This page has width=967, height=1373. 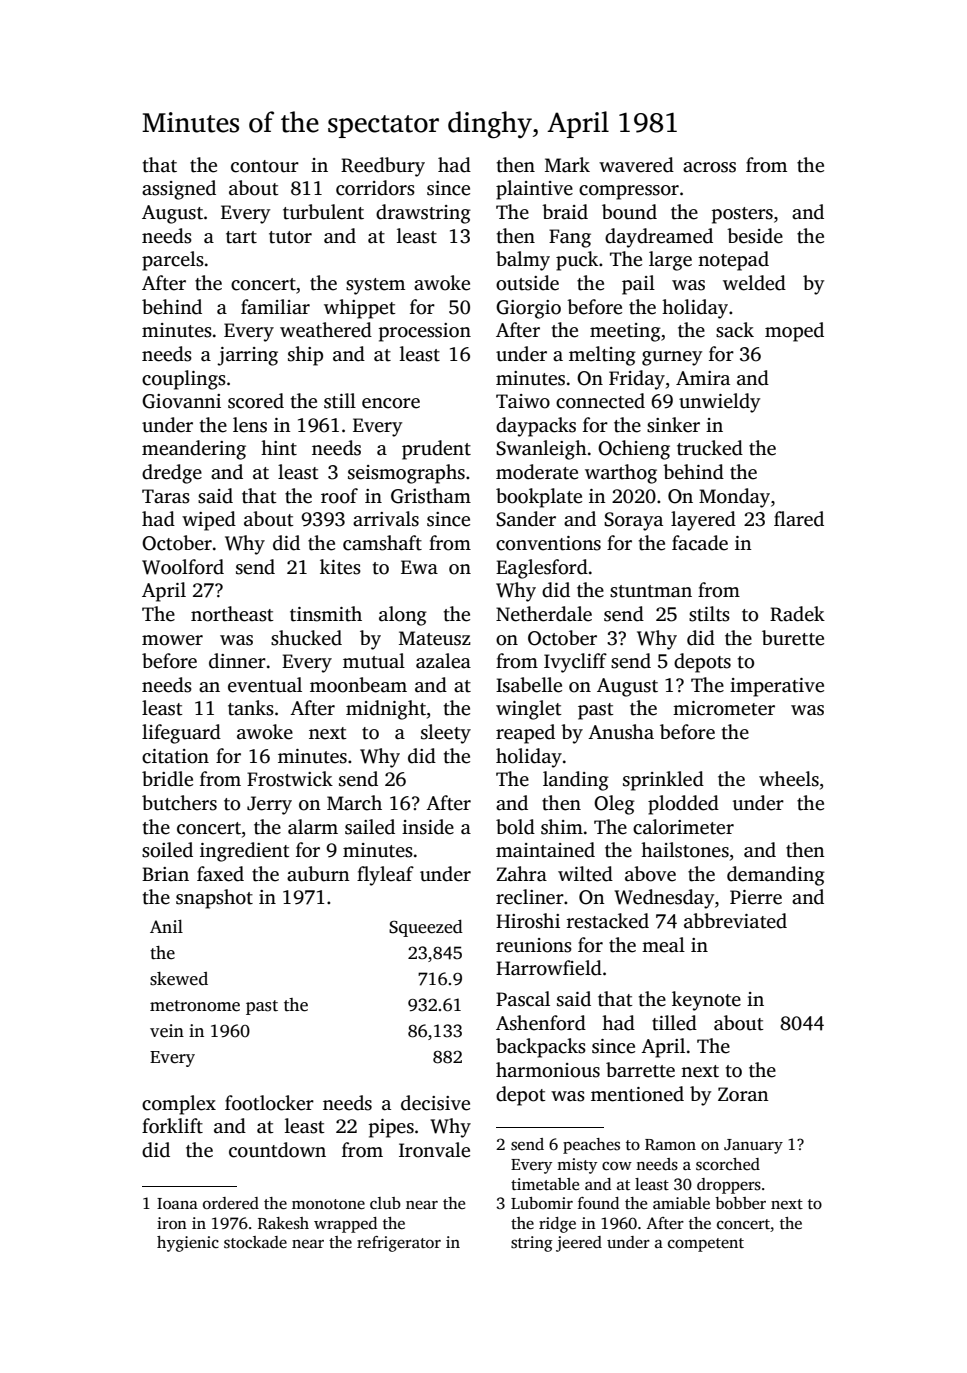 What do you see at coordinates (674, 1023) in the page?
I see `tilled` at bounding box center [674, 1023].
